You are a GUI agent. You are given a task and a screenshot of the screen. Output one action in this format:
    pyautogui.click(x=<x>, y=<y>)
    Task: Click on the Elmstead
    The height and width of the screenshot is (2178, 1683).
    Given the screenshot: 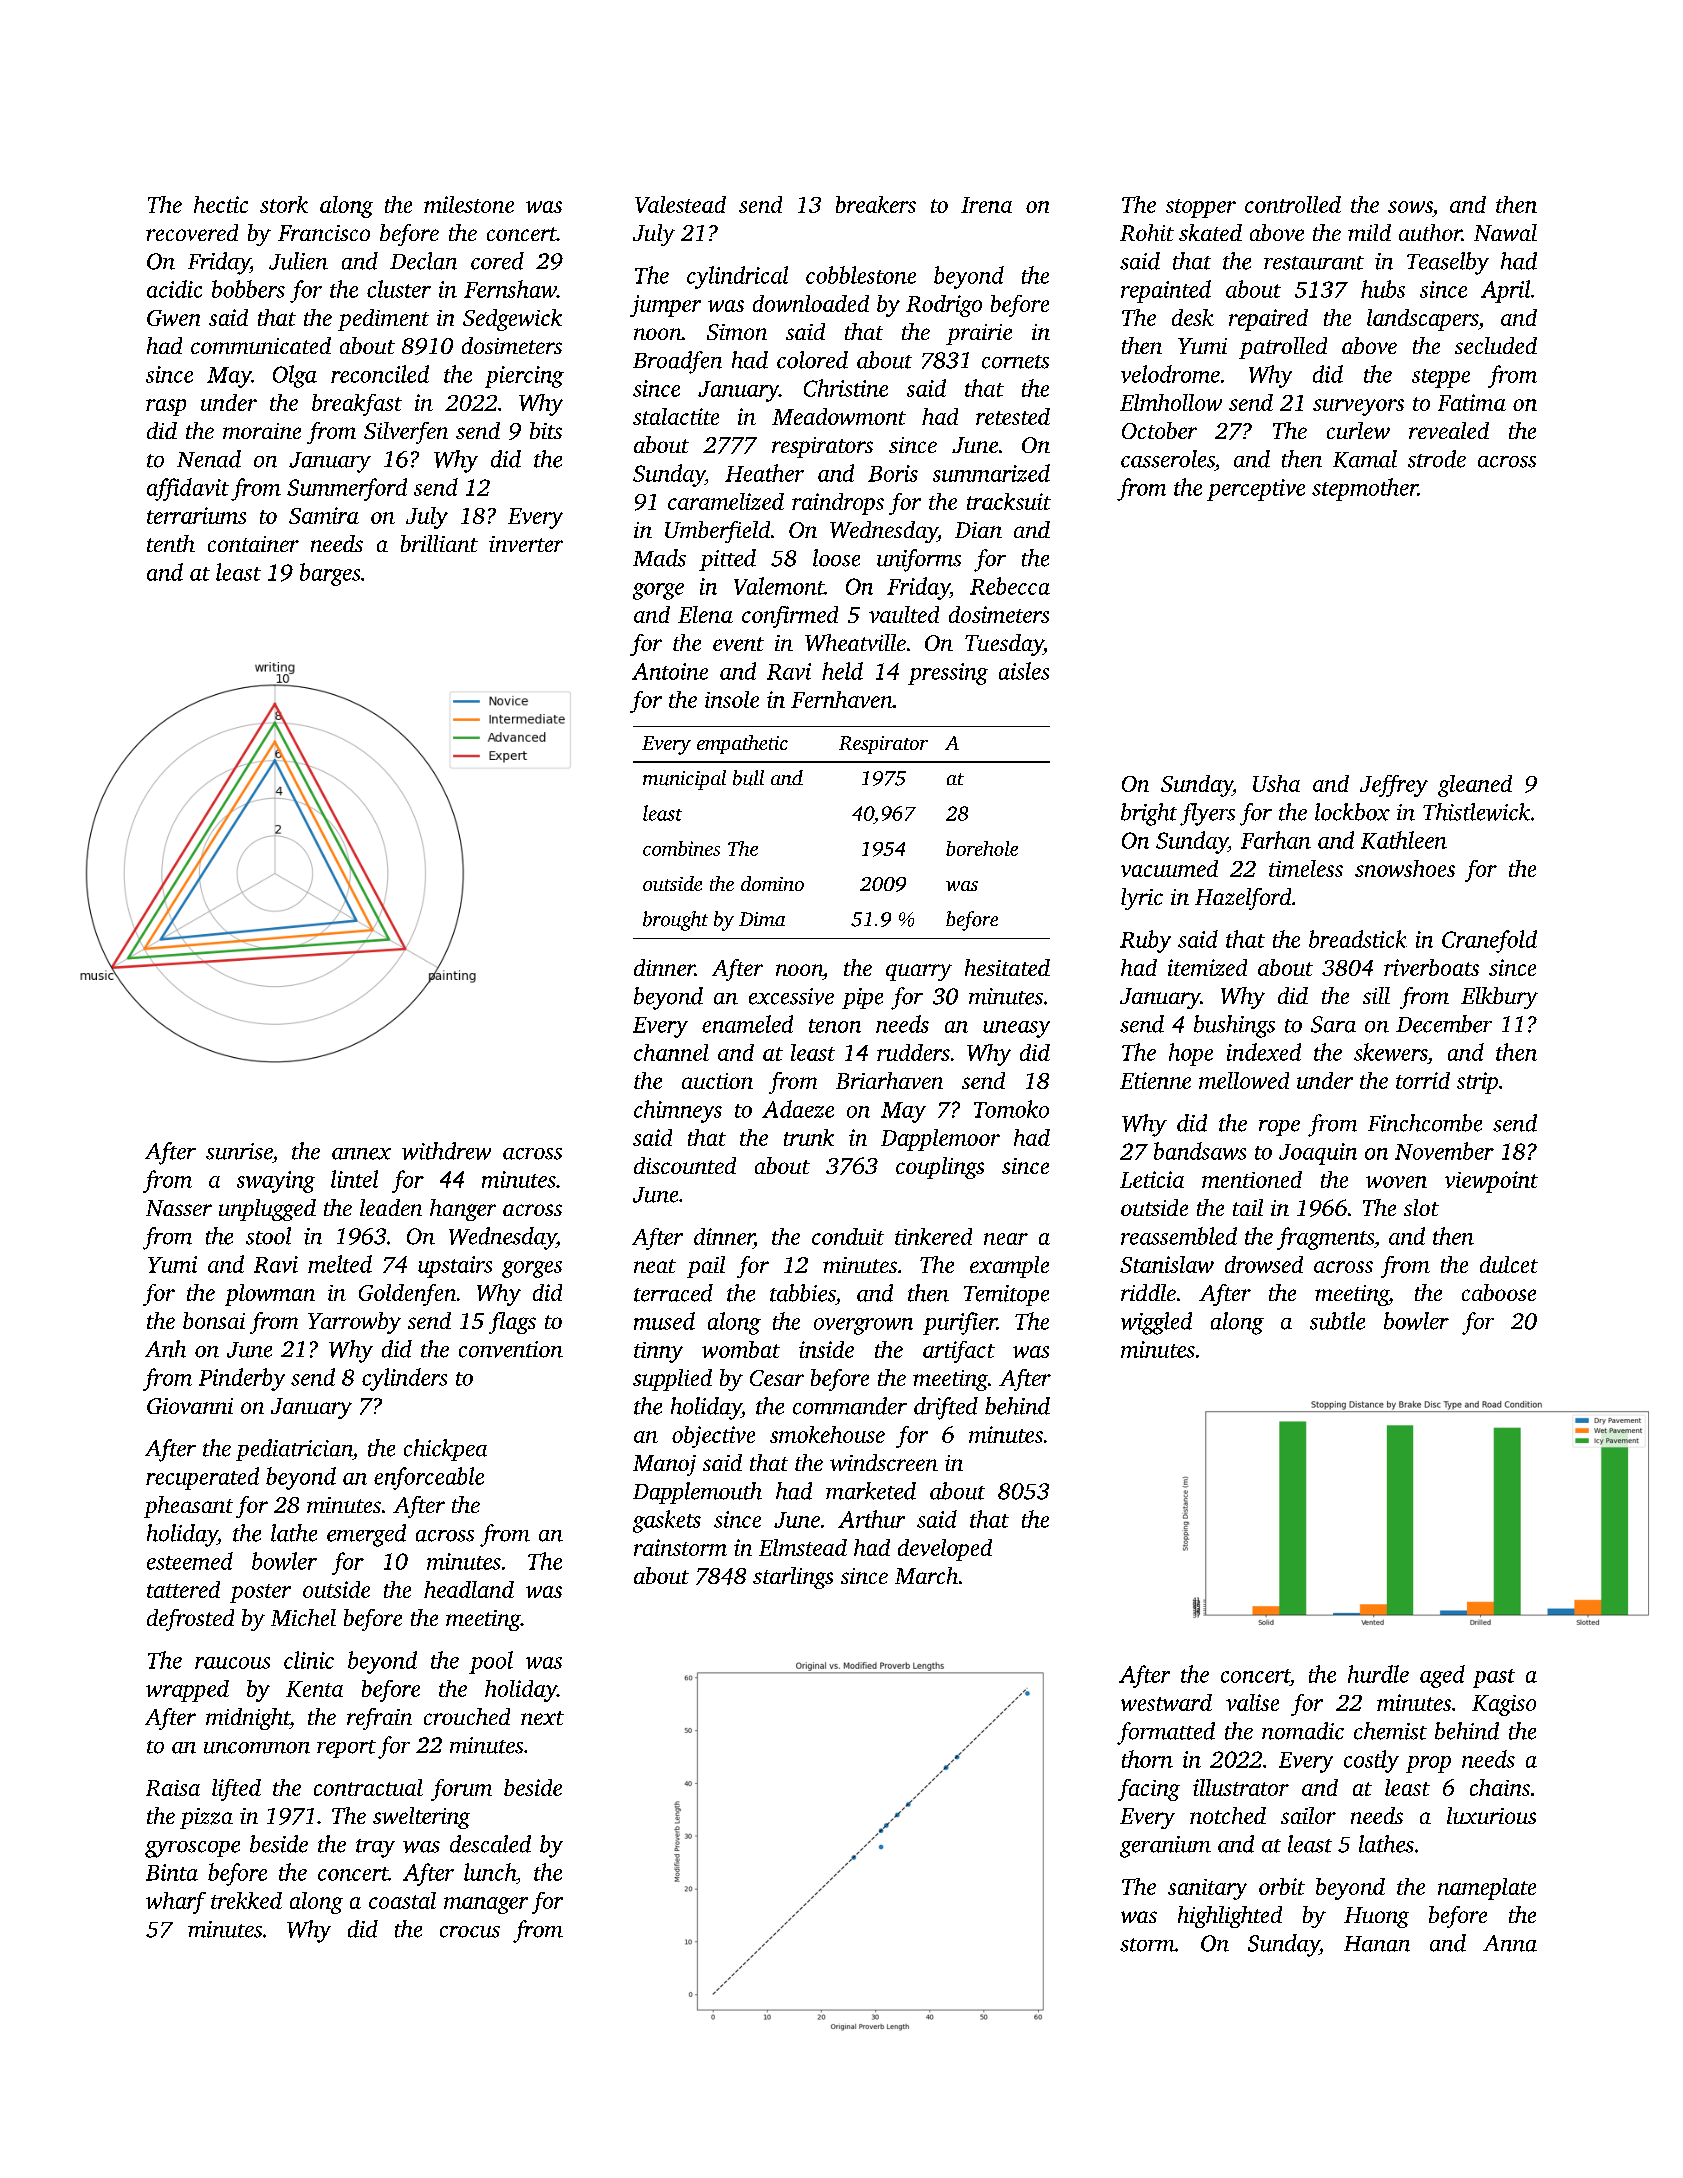 What is the action you would take?
    pyautogui.click(x=803, y=1547)
